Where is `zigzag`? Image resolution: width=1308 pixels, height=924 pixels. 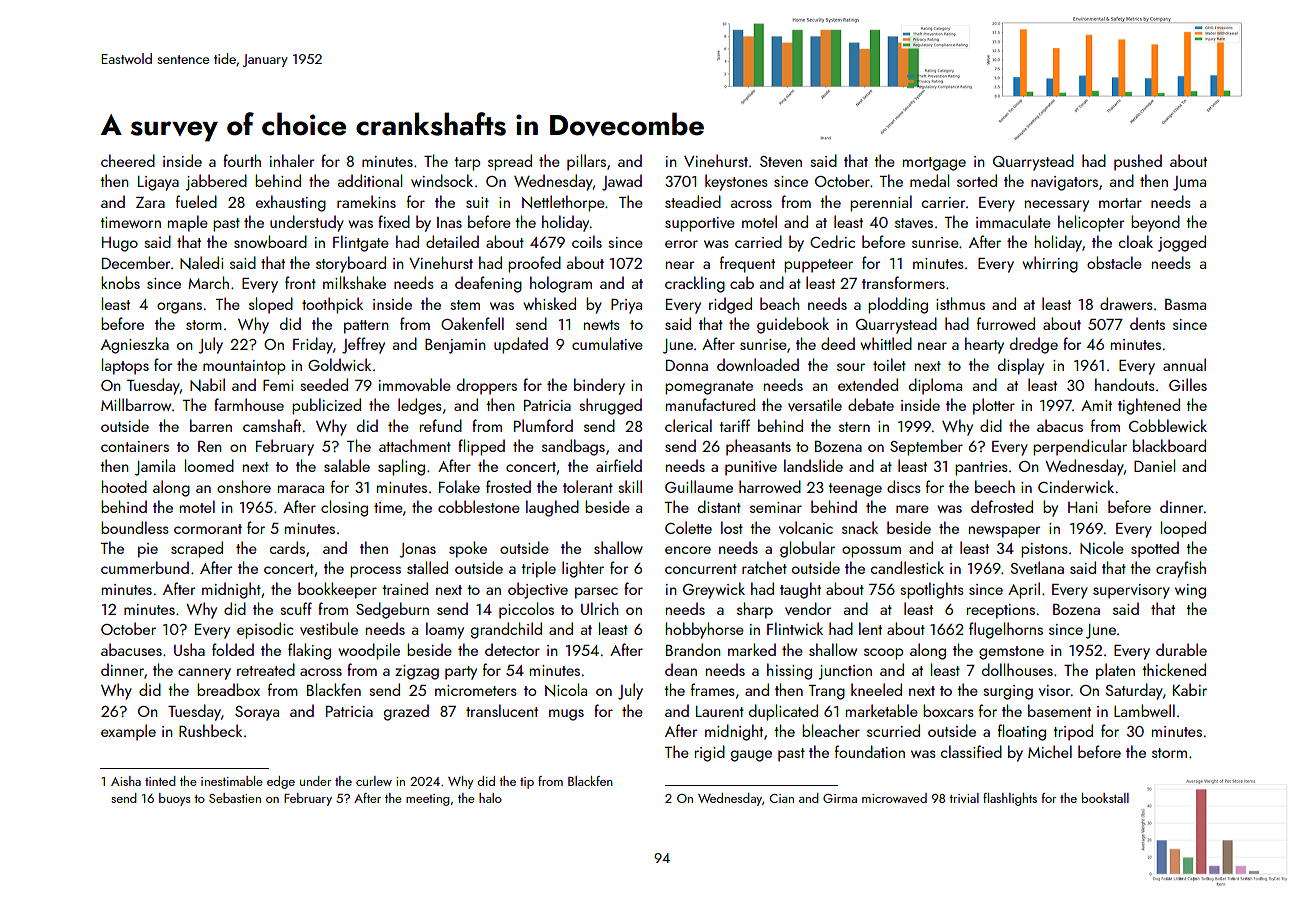
zigzag is located at coordinates (417, 672).
